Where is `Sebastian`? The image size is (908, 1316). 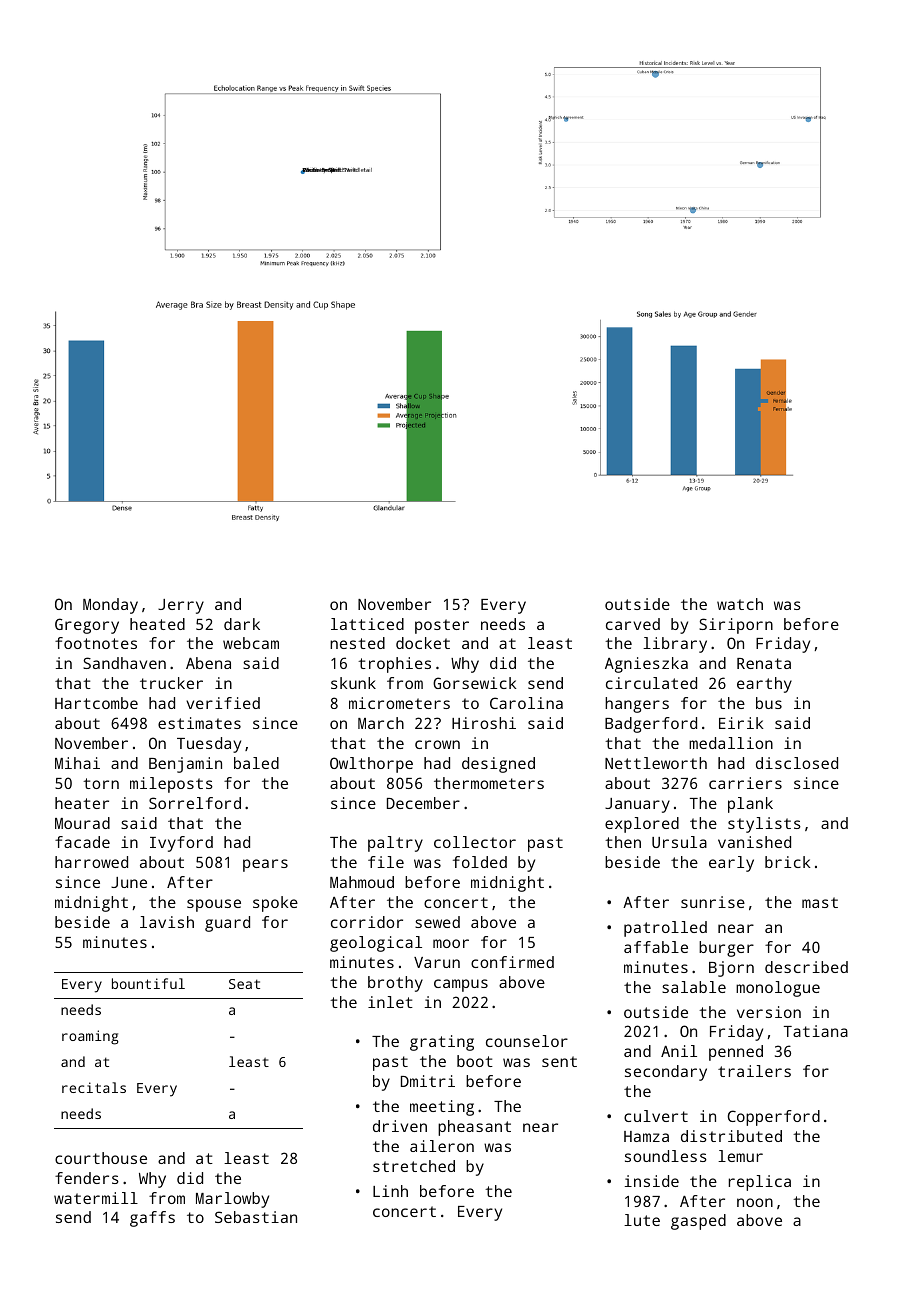
Sebastian is located at coordinates (256, 1217).
